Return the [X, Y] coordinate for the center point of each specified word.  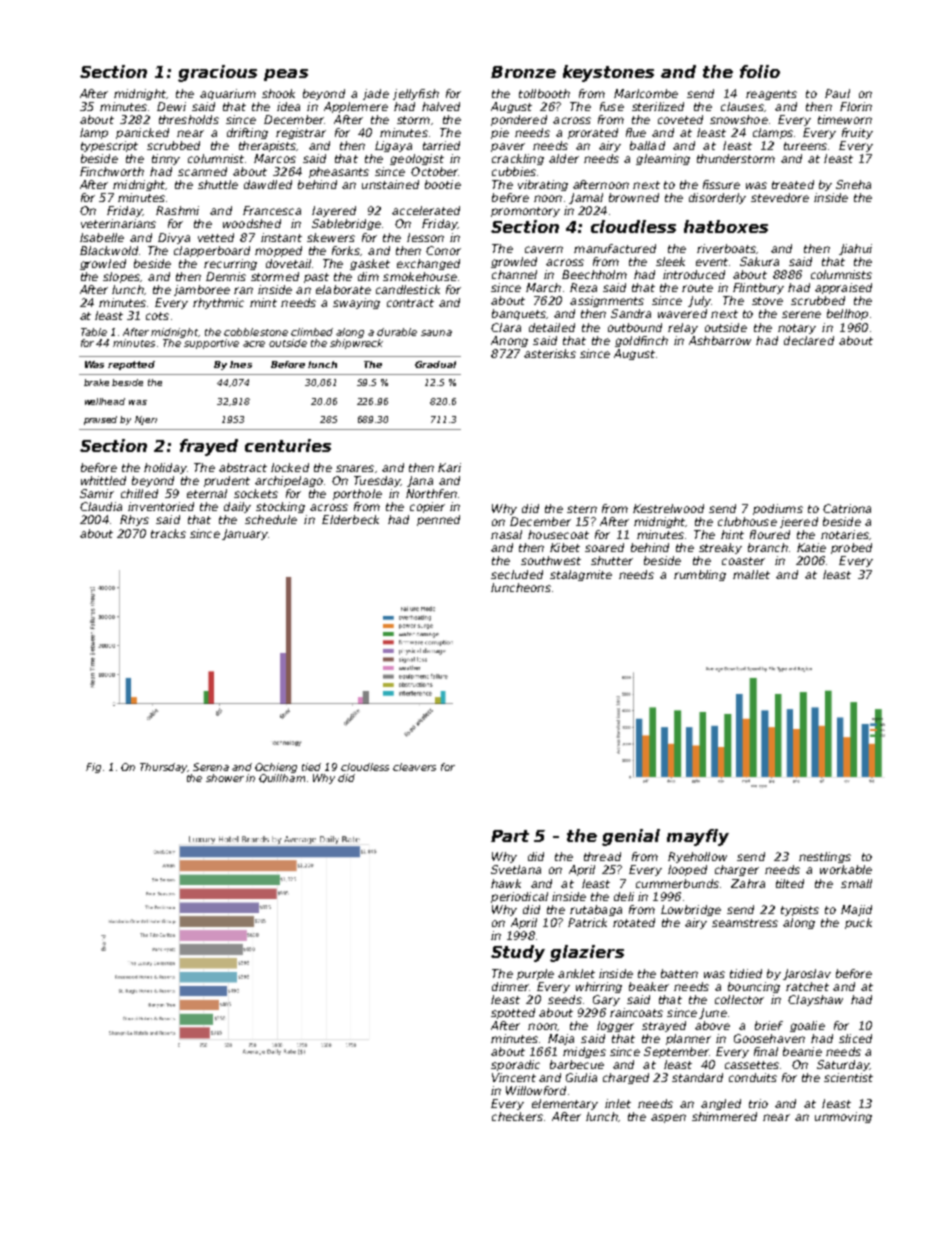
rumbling [700, 575]
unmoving [843, 1117]
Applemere [356, 107]
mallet [751, 574]
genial [631, 837]
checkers [517, 1116]
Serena [211, 767]
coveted [680, 119]
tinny [166, 159]
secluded [517, 574]
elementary [565, 1104]
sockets [256, 493]
